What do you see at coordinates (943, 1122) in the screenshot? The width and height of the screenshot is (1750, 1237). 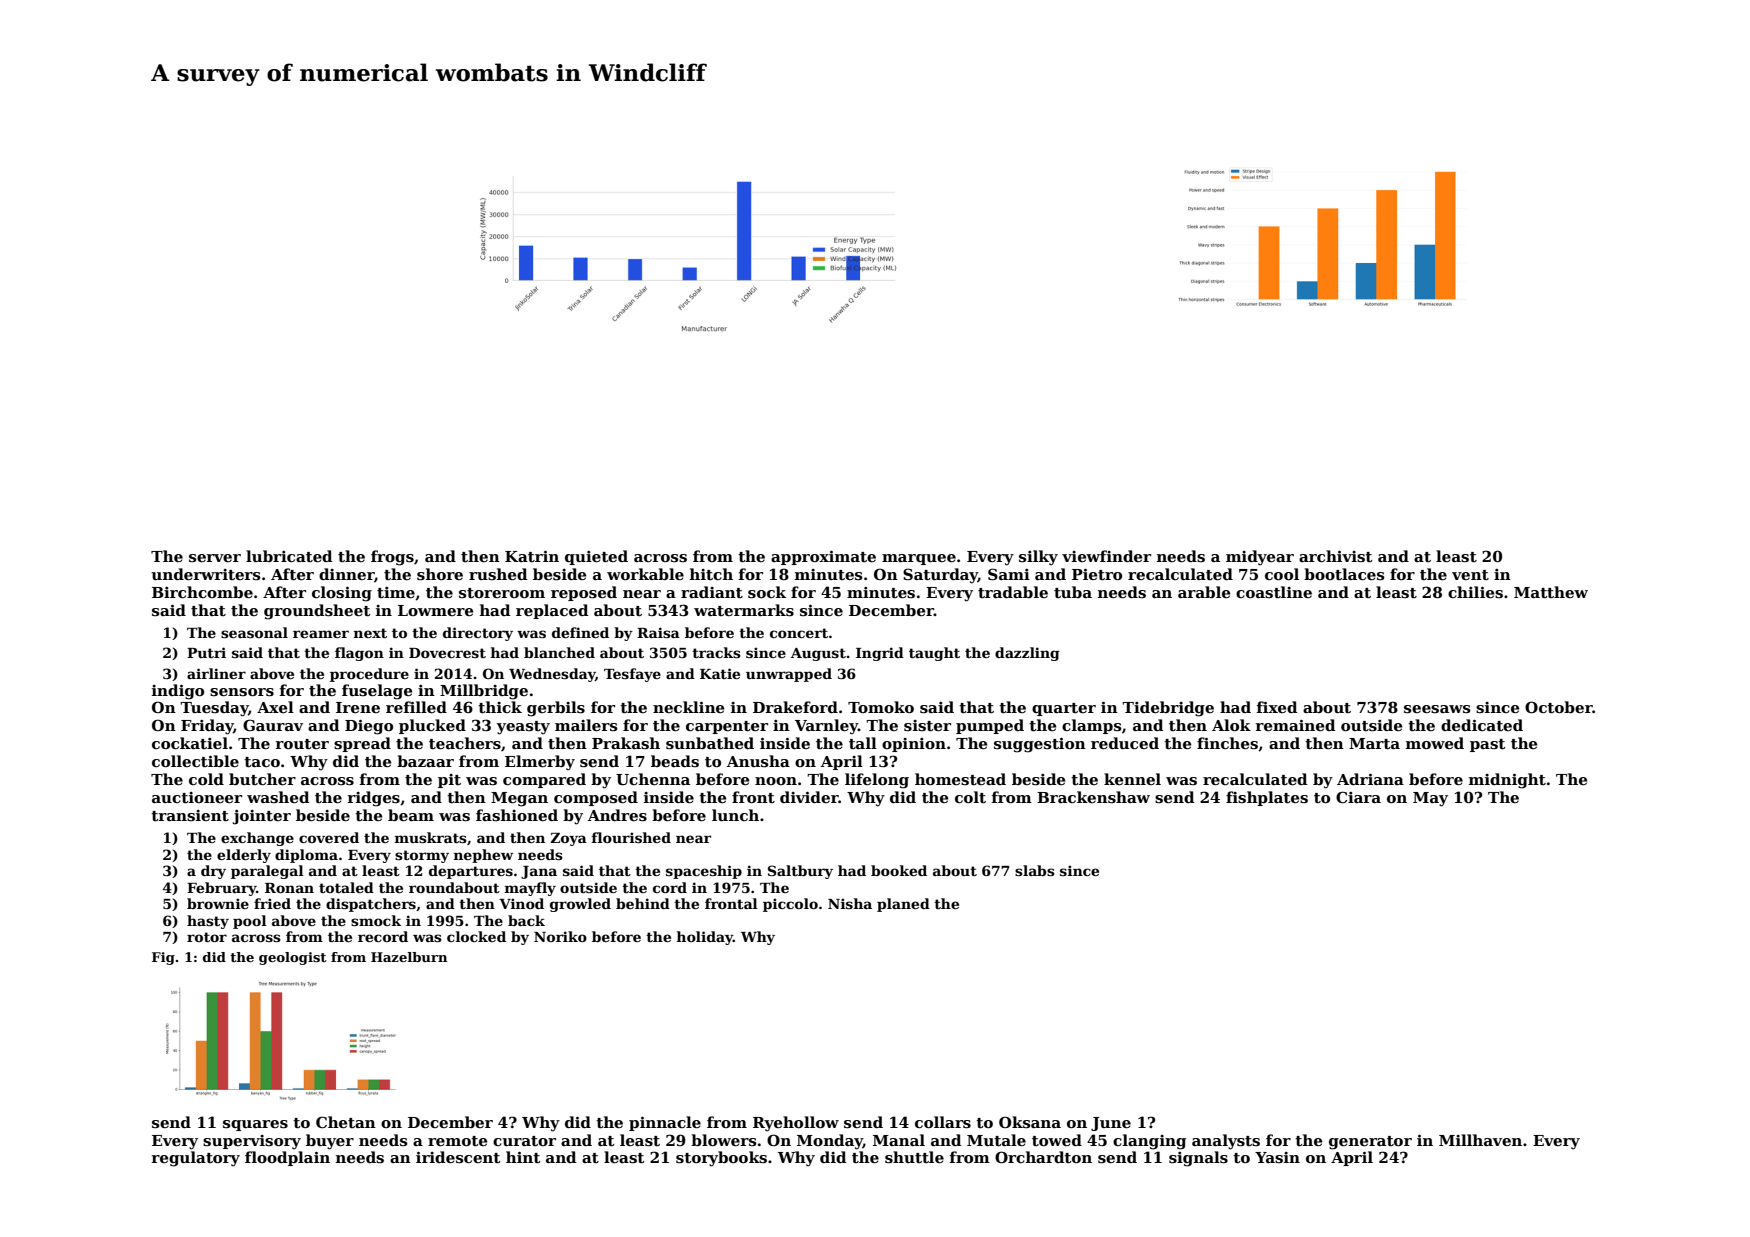 I see `collars` at bounding box center [943, 1122].
